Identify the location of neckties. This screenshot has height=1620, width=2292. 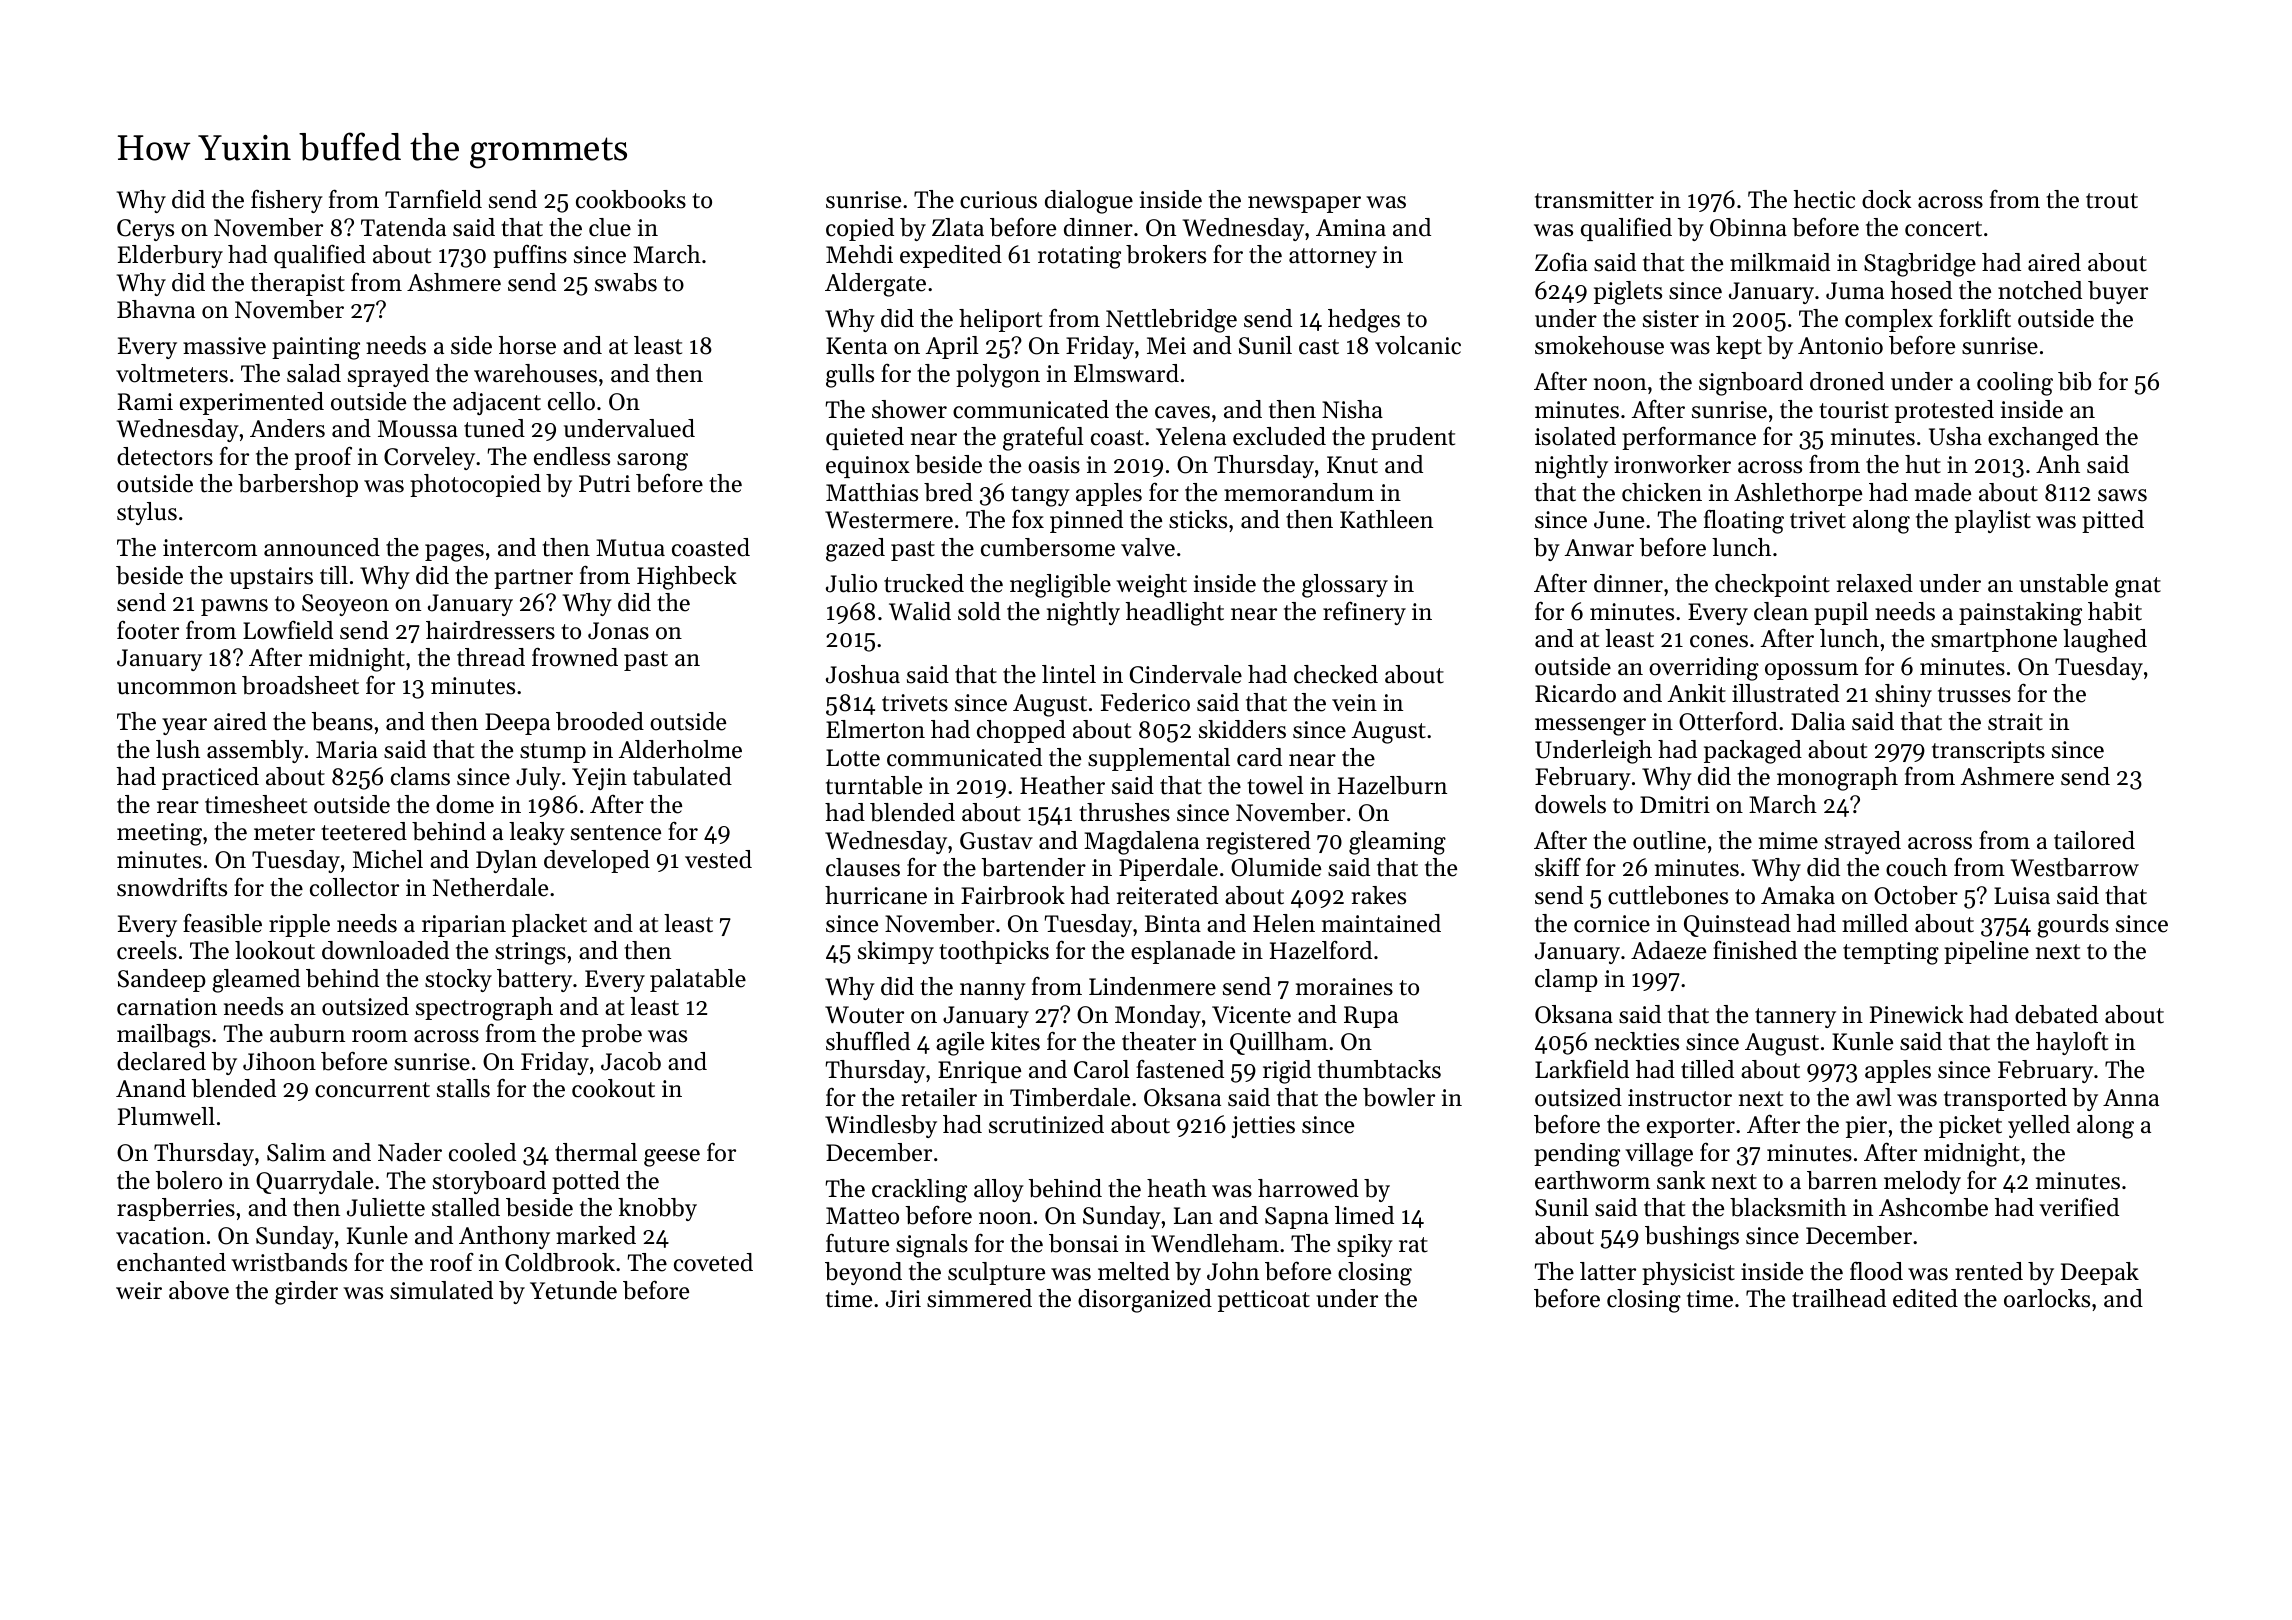
(1637, 1041).
